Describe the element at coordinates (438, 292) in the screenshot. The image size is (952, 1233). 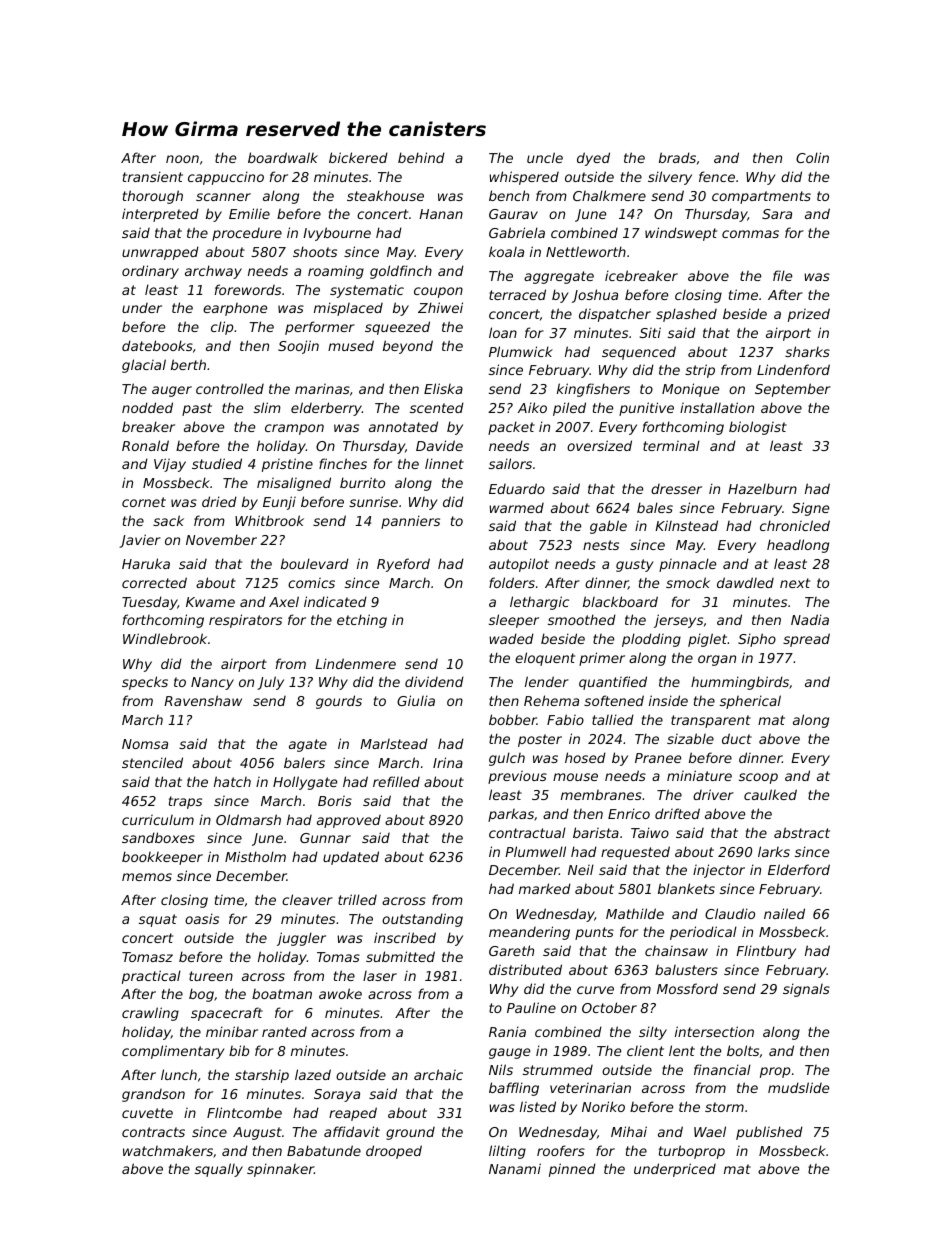
I see `coupon` at that location.
